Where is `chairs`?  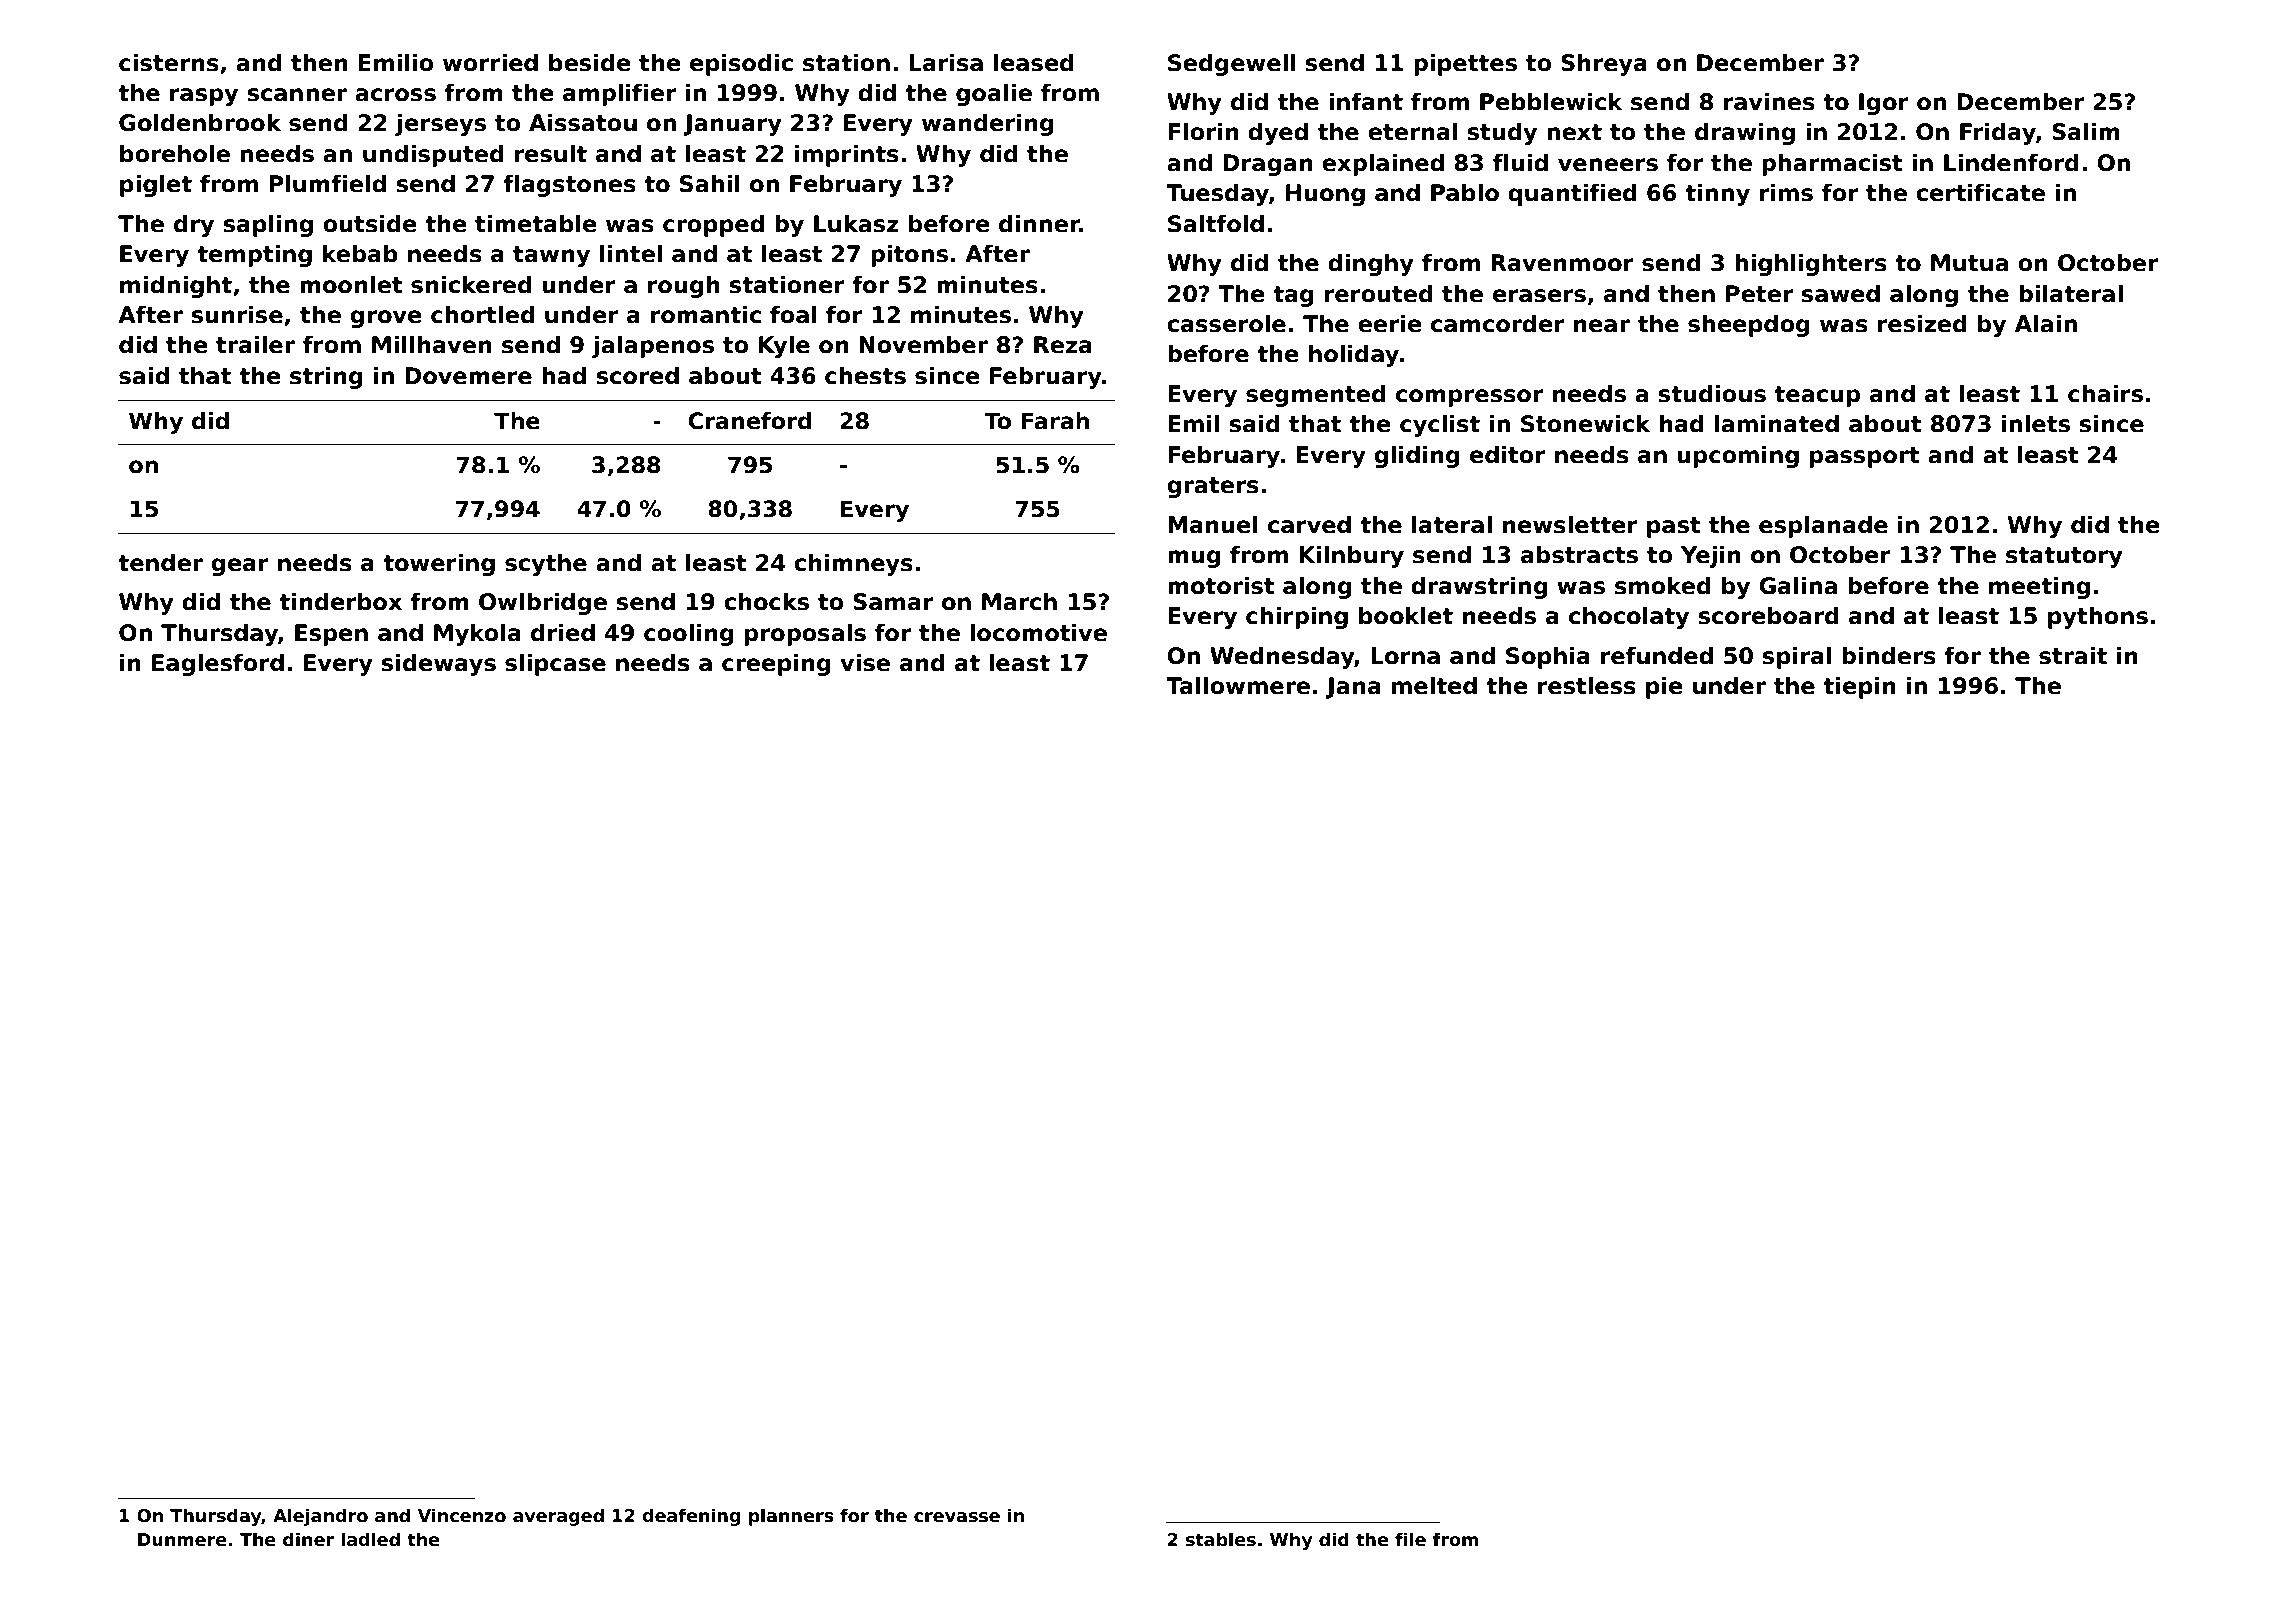 chairs is located at coordinates (2105, 393).
